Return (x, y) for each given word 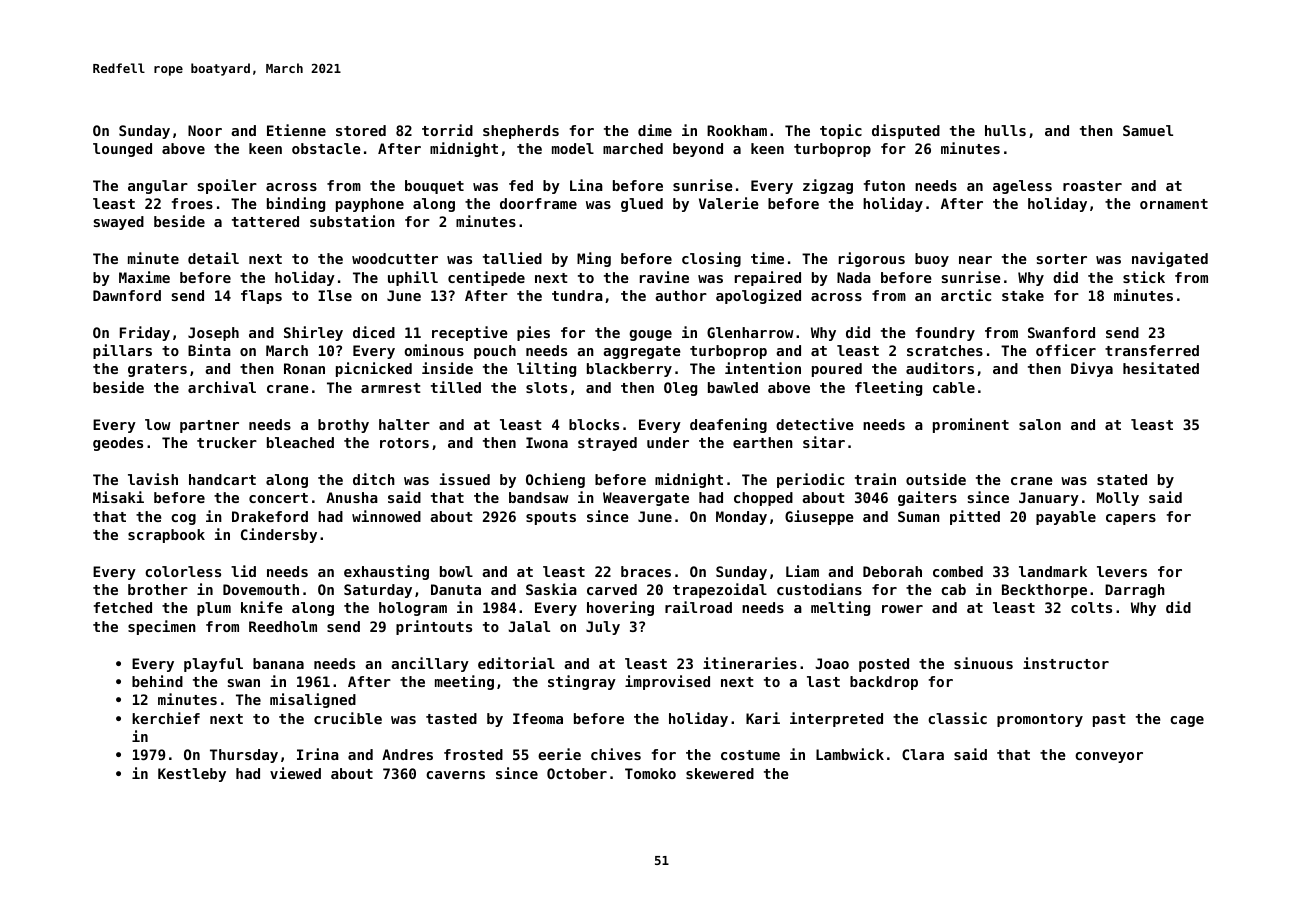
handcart (222, 479)
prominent (971, 425)
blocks (594, 424)
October (577, 773)
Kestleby (192, 775)
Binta (209, 350)
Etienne (296, 130)
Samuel (1148, 130)
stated (1122, 479)
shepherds (521, 132)
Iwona (547, 442)
